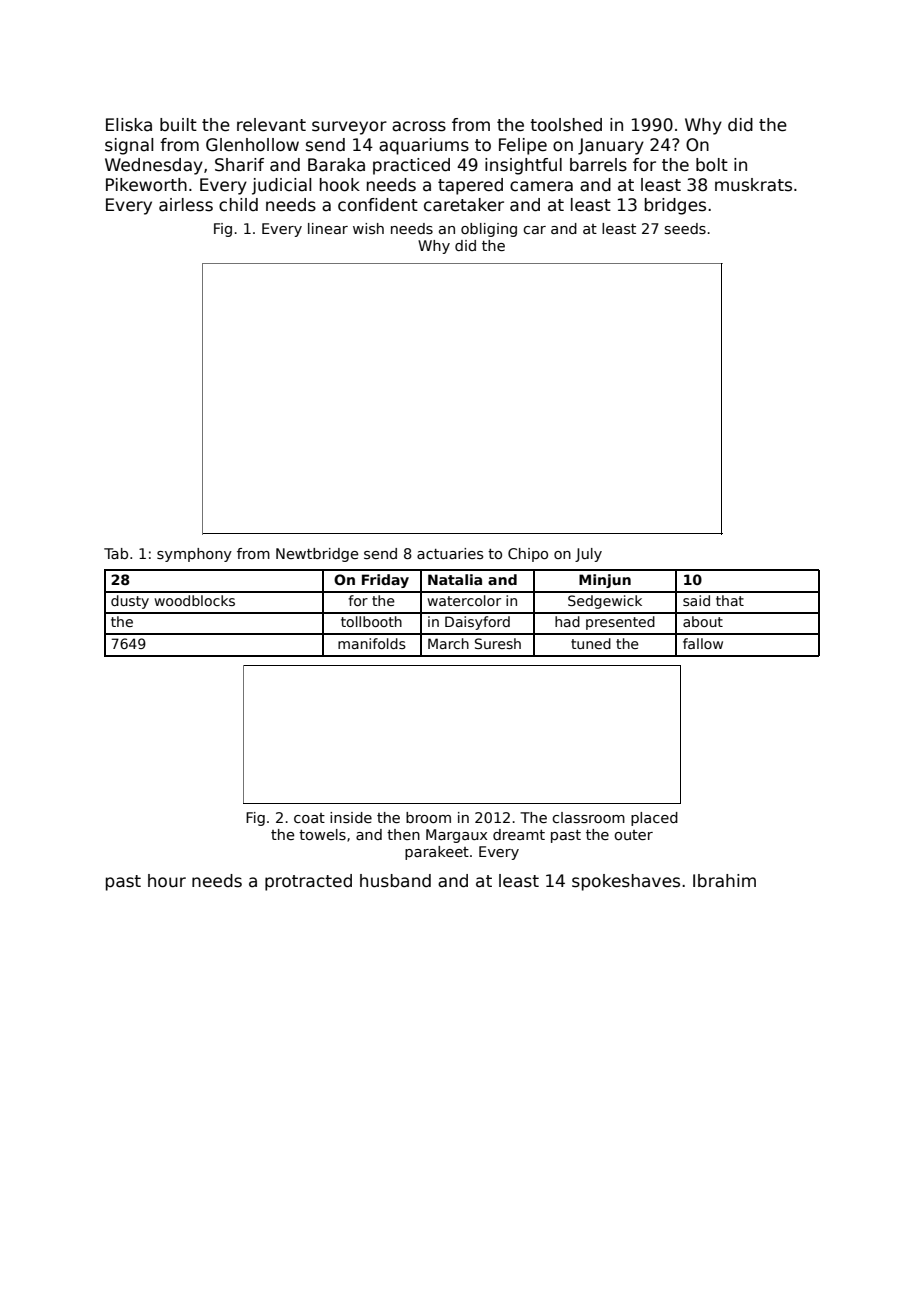 Image resolution: width=924 pixels, height=1308 pixels. I want to click on symphony, so click(194, 555).
